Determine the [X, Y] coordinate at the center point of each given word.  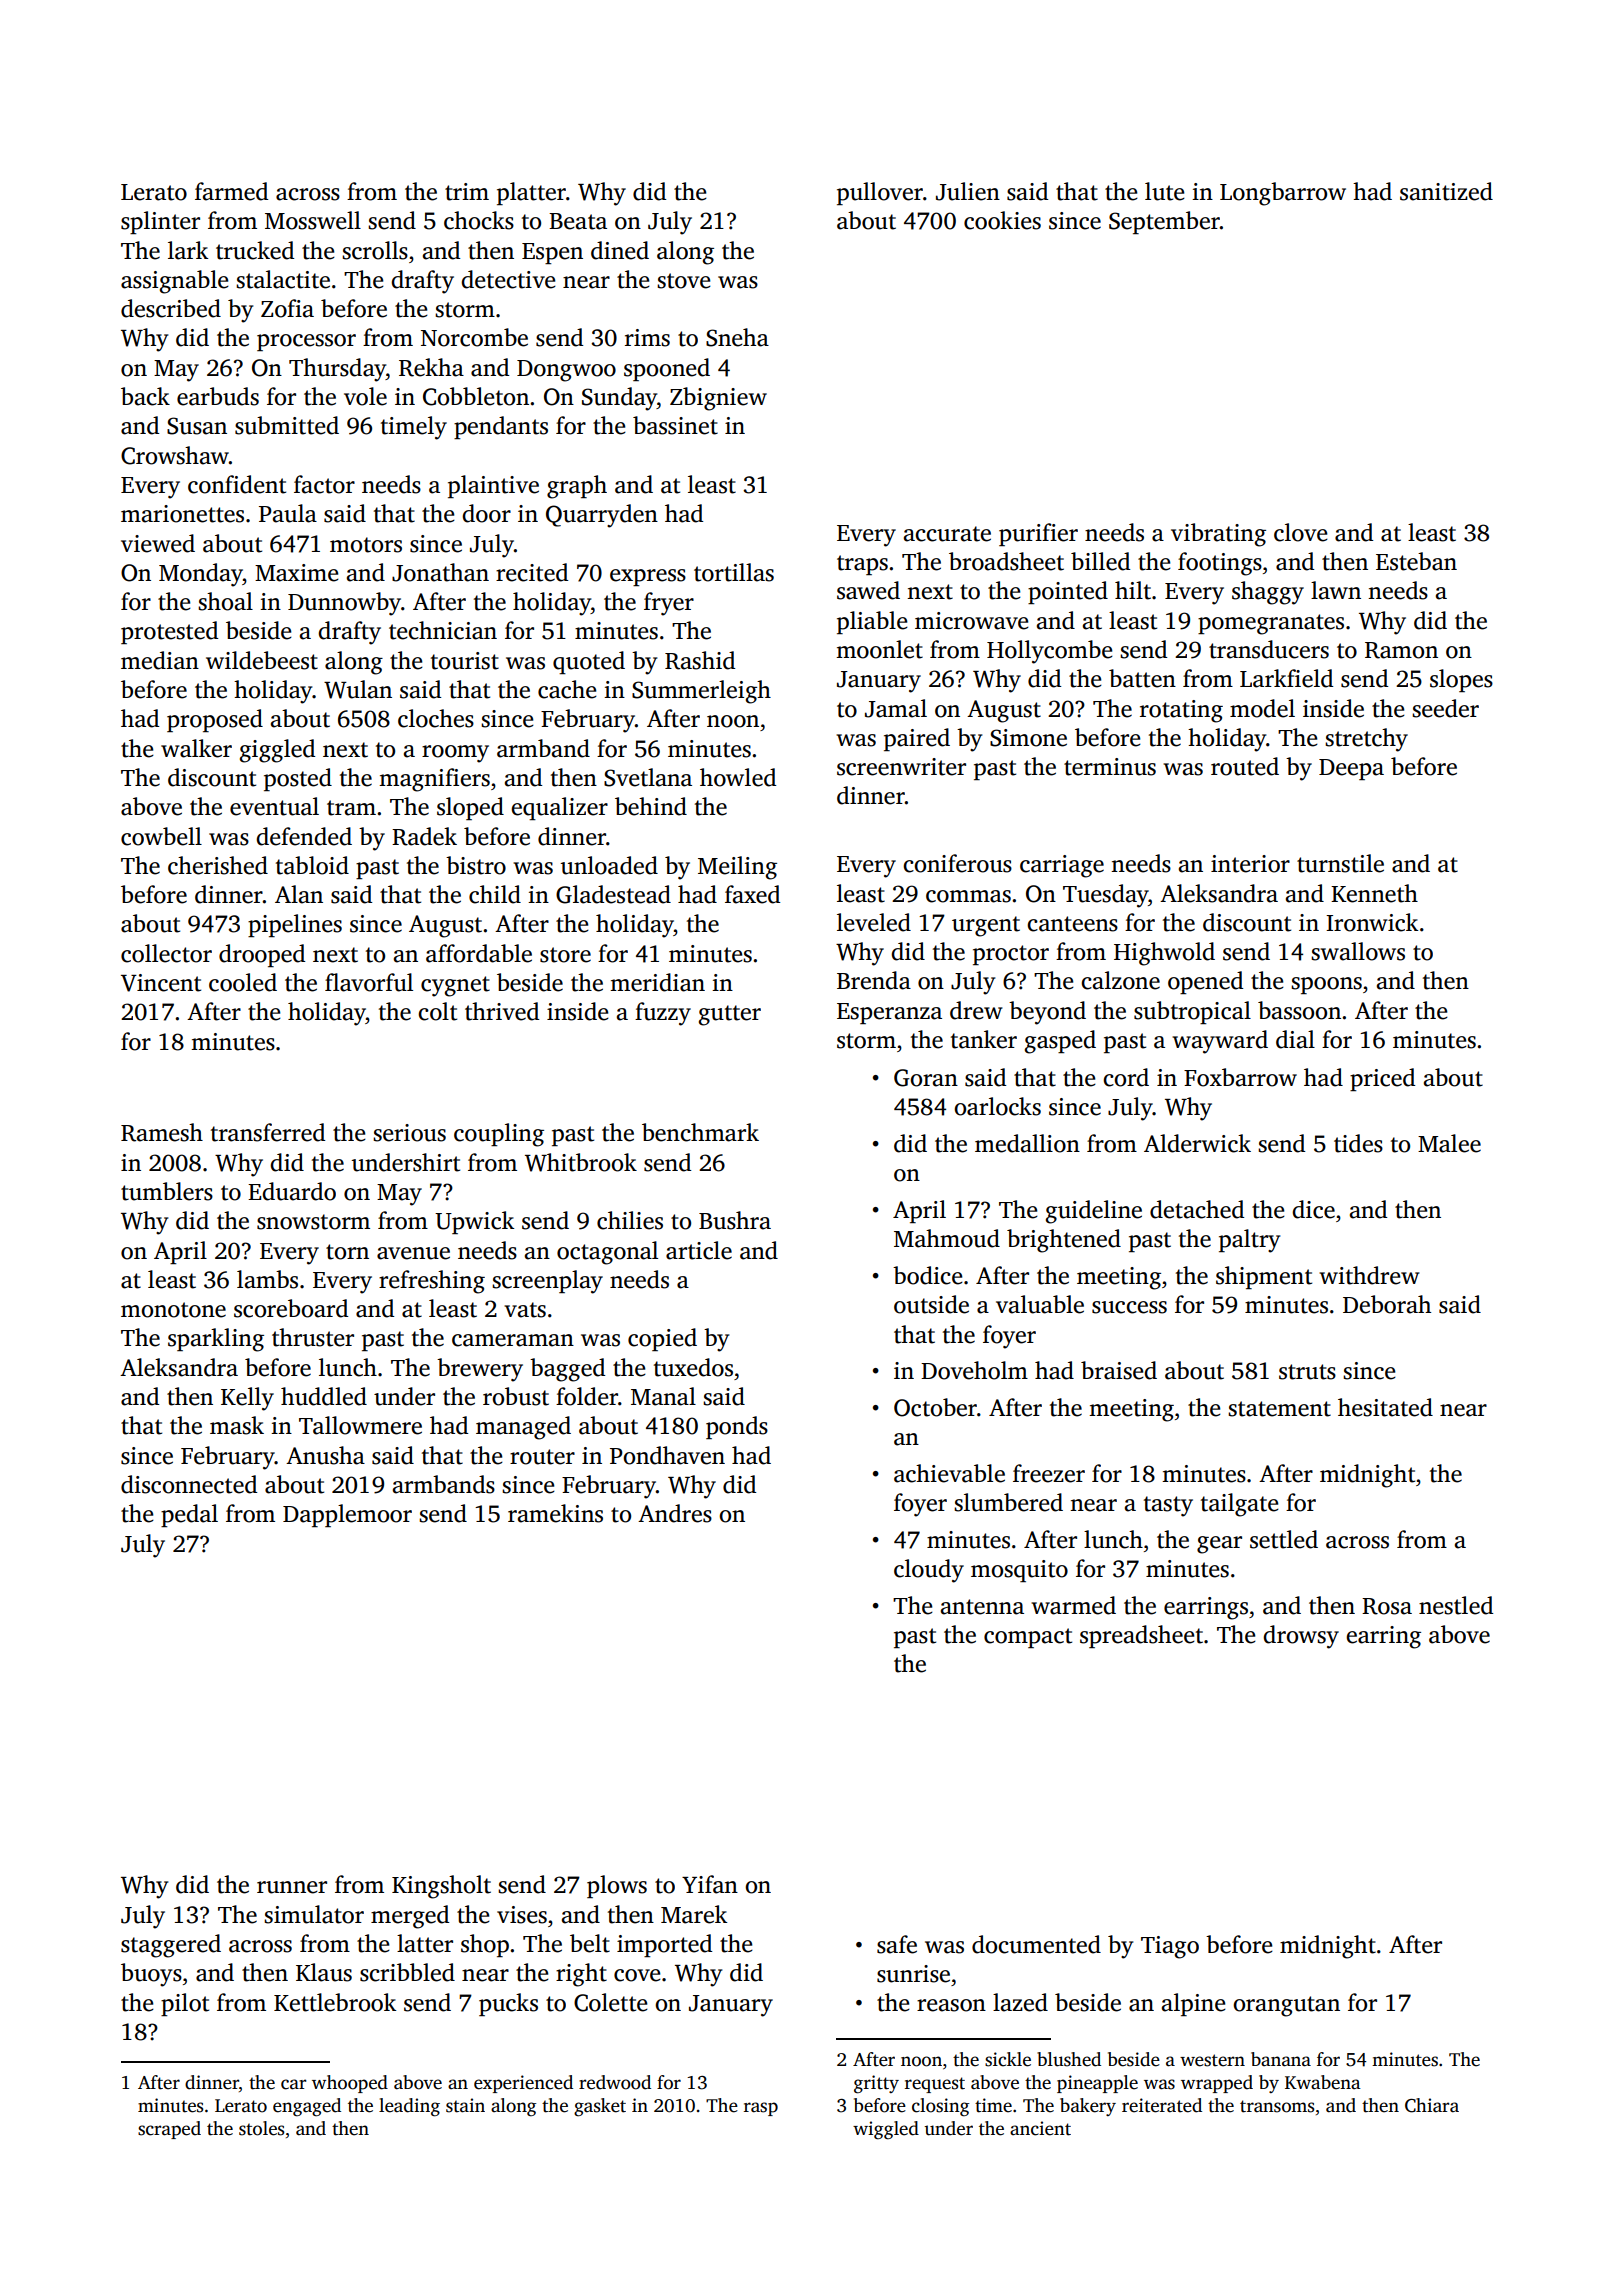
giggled [277, 751]
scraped [169, 2130]
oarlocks [997, 1106]
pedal [189, 1515]
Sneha [737, 337]
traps [862, 565]
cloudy [929, 1571]
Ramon [1401, 650]
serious [409, 1133]
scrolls [375, 250]
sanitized [1446, 191]
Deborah [1387, 1304]
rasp [761, 2109]
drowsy [1301, 1637]
